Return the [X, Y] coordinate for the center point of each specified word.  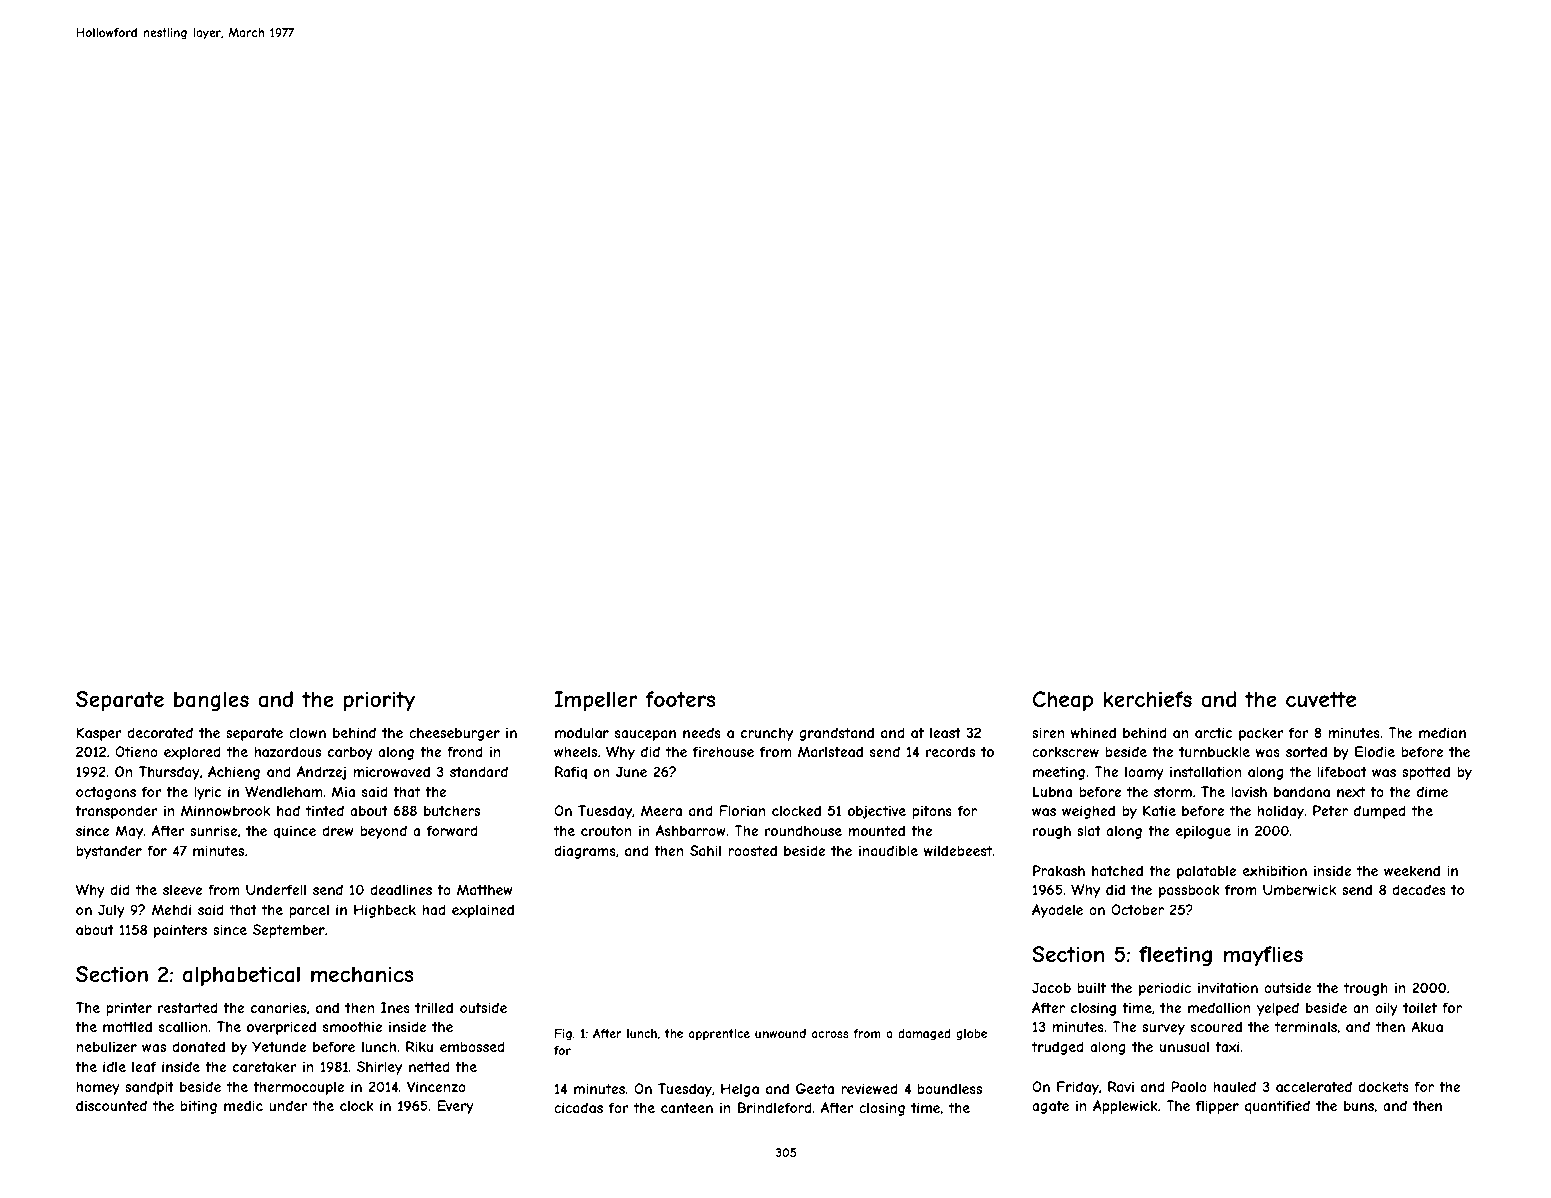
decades [1419, 889]
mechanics [362, 974]
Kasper [99, 734]
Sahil [705, 850]
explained [483, 911]
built [1091, 987]
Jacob [1051, 987]
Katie [1159, 810]
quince [294, 832]
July [111, 911]
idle [114, 1066]
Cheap [1063, 701]
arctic [1214, 732]
